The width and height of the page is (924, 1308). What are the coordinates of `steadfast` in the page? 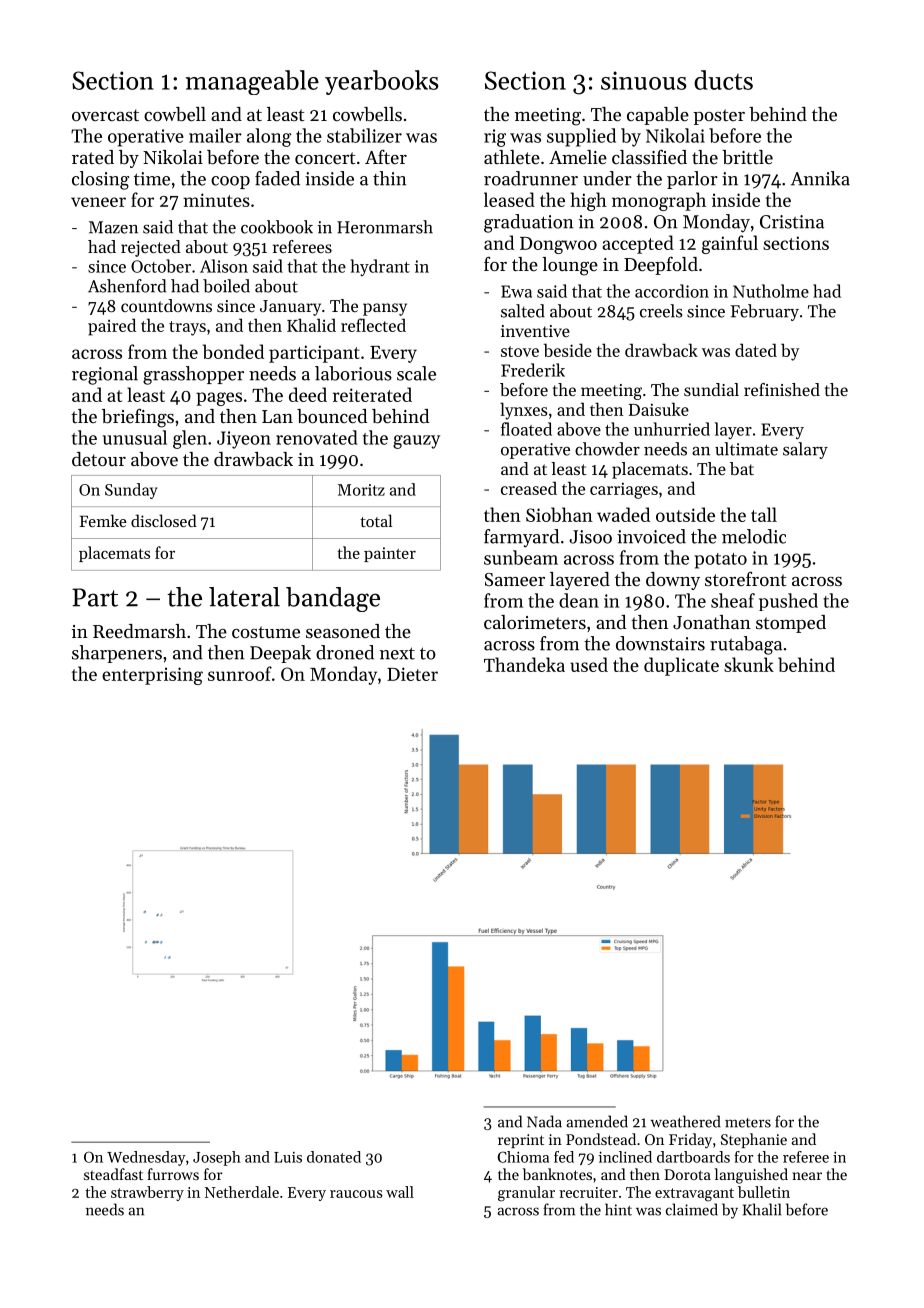 It's located at (113, 1174).
